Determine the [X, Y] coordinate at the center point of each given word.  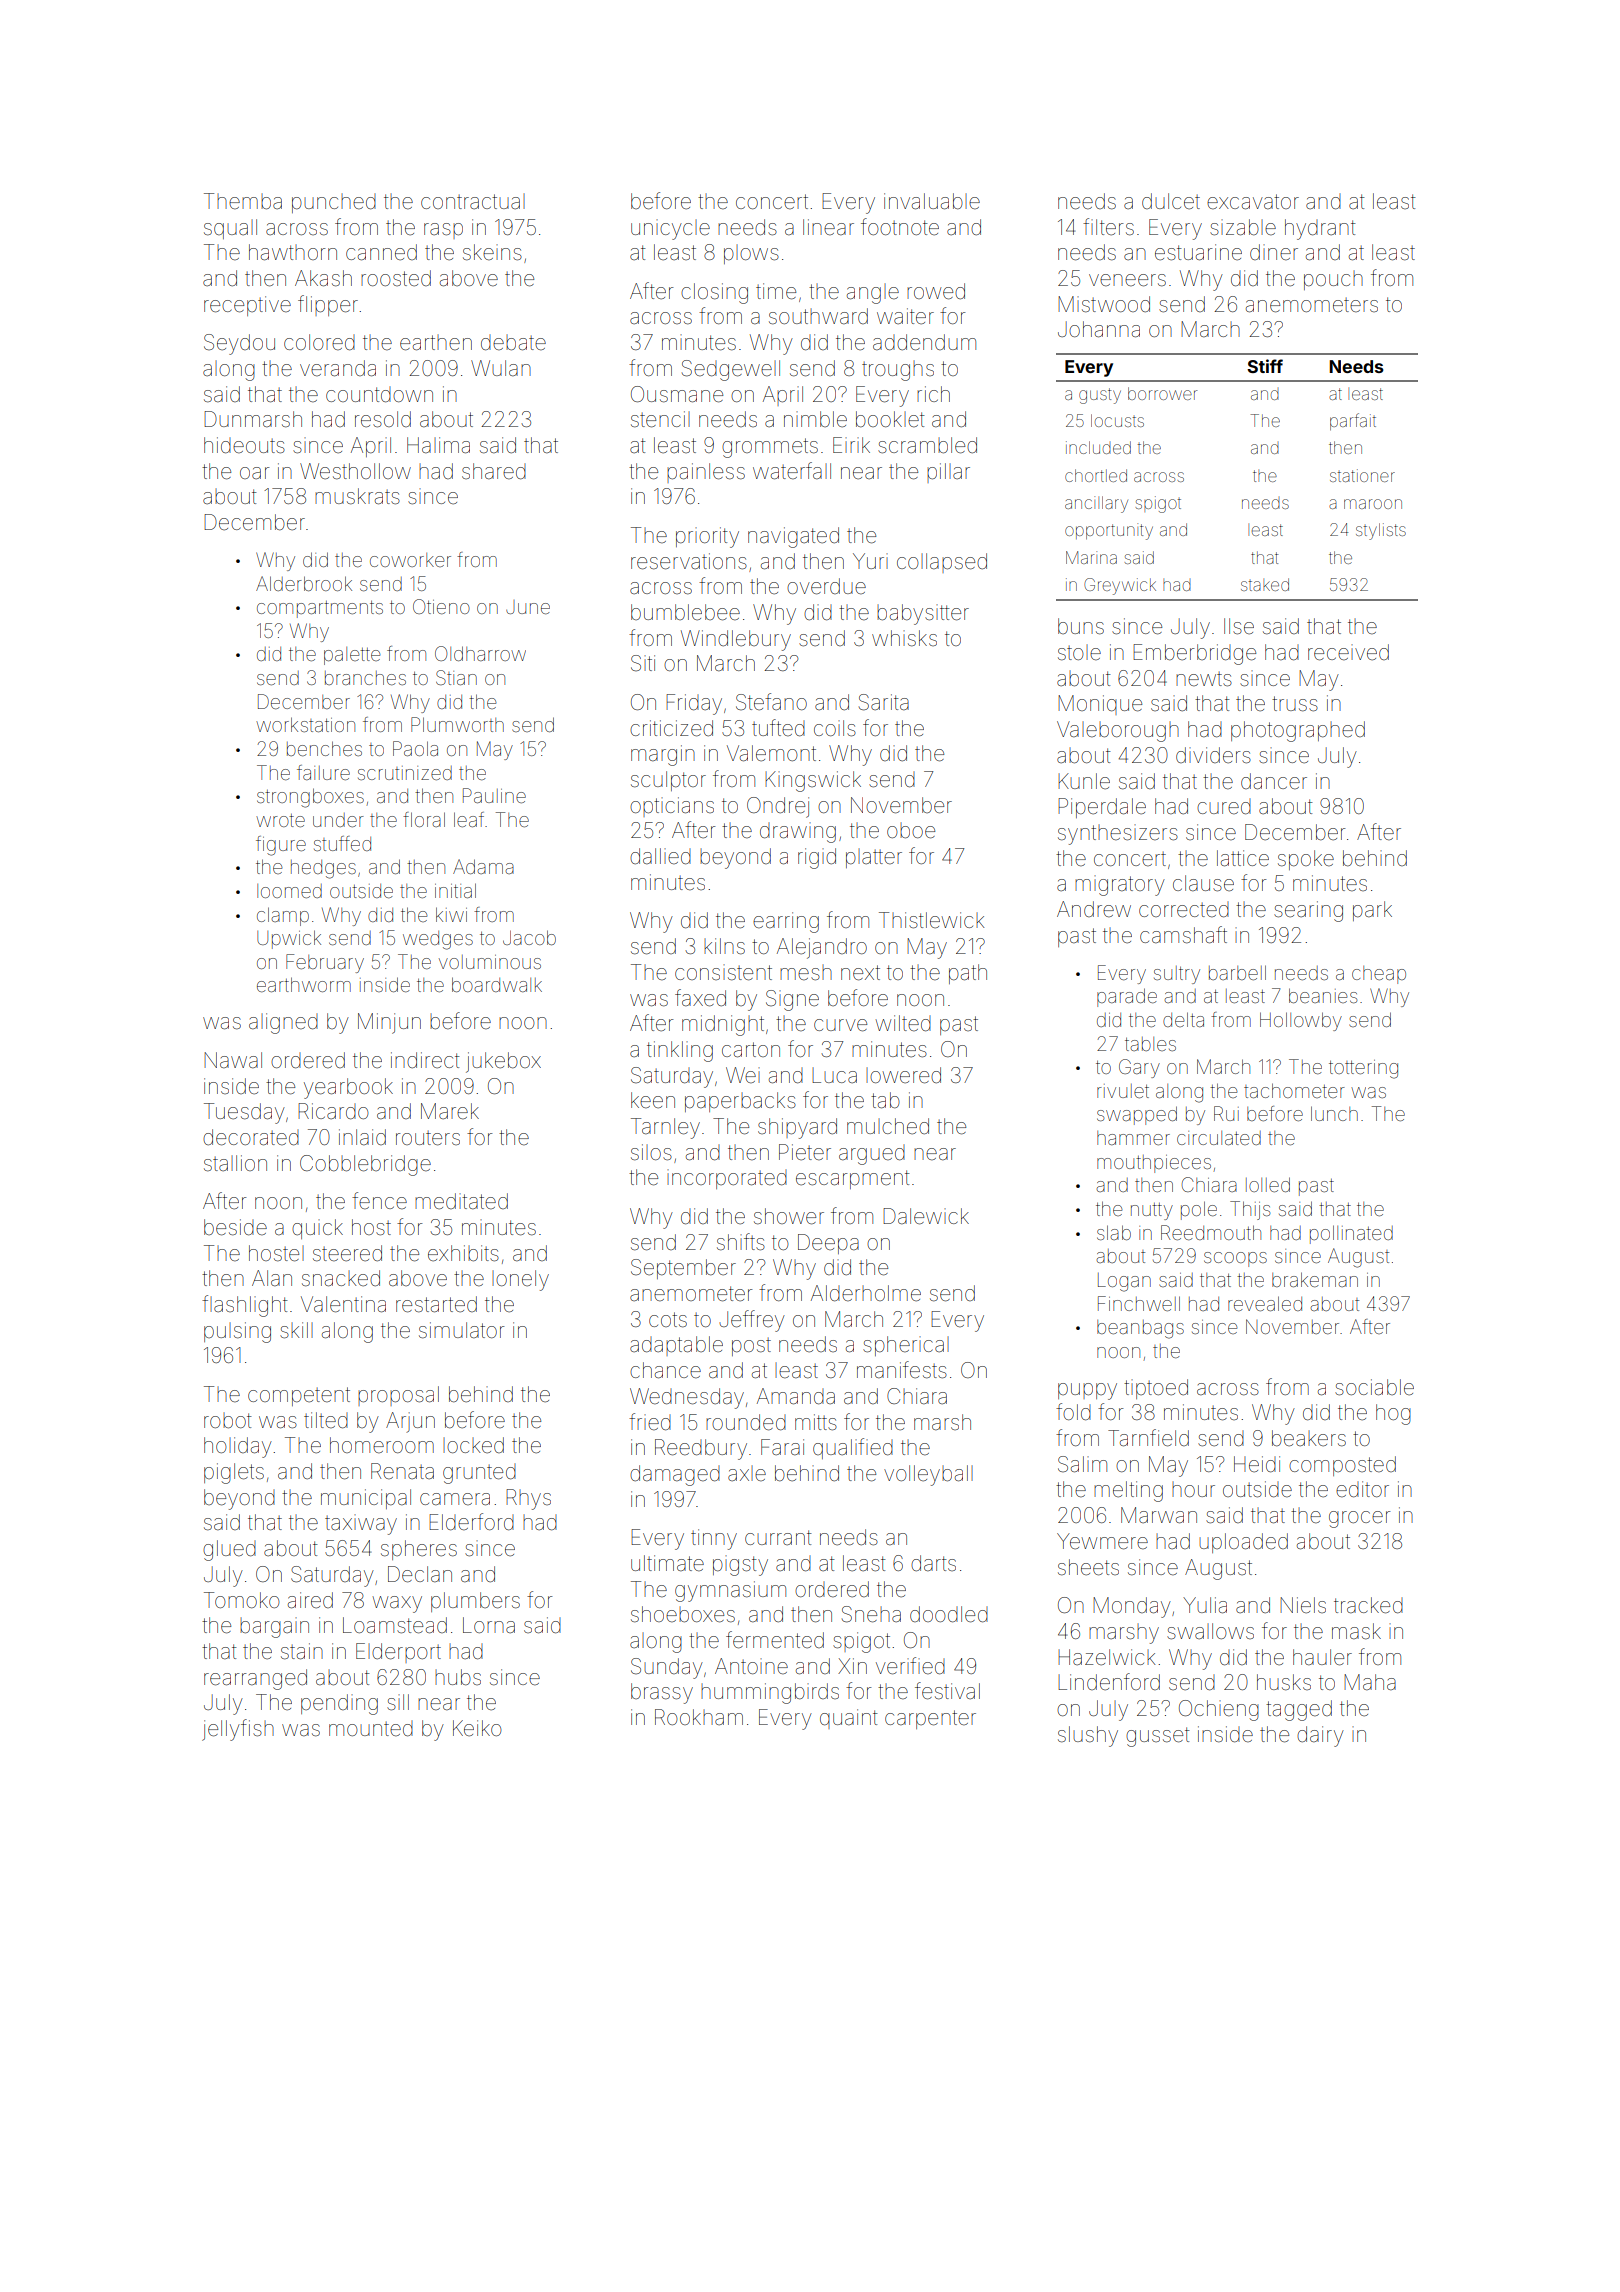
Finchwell [1139, 1303]
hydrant [1320, 229]
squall [230, 229]
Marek [450, 1111]
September [683, 1269]
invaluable [932, 201]
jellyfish [238, 1730]
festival [947, 1691]
